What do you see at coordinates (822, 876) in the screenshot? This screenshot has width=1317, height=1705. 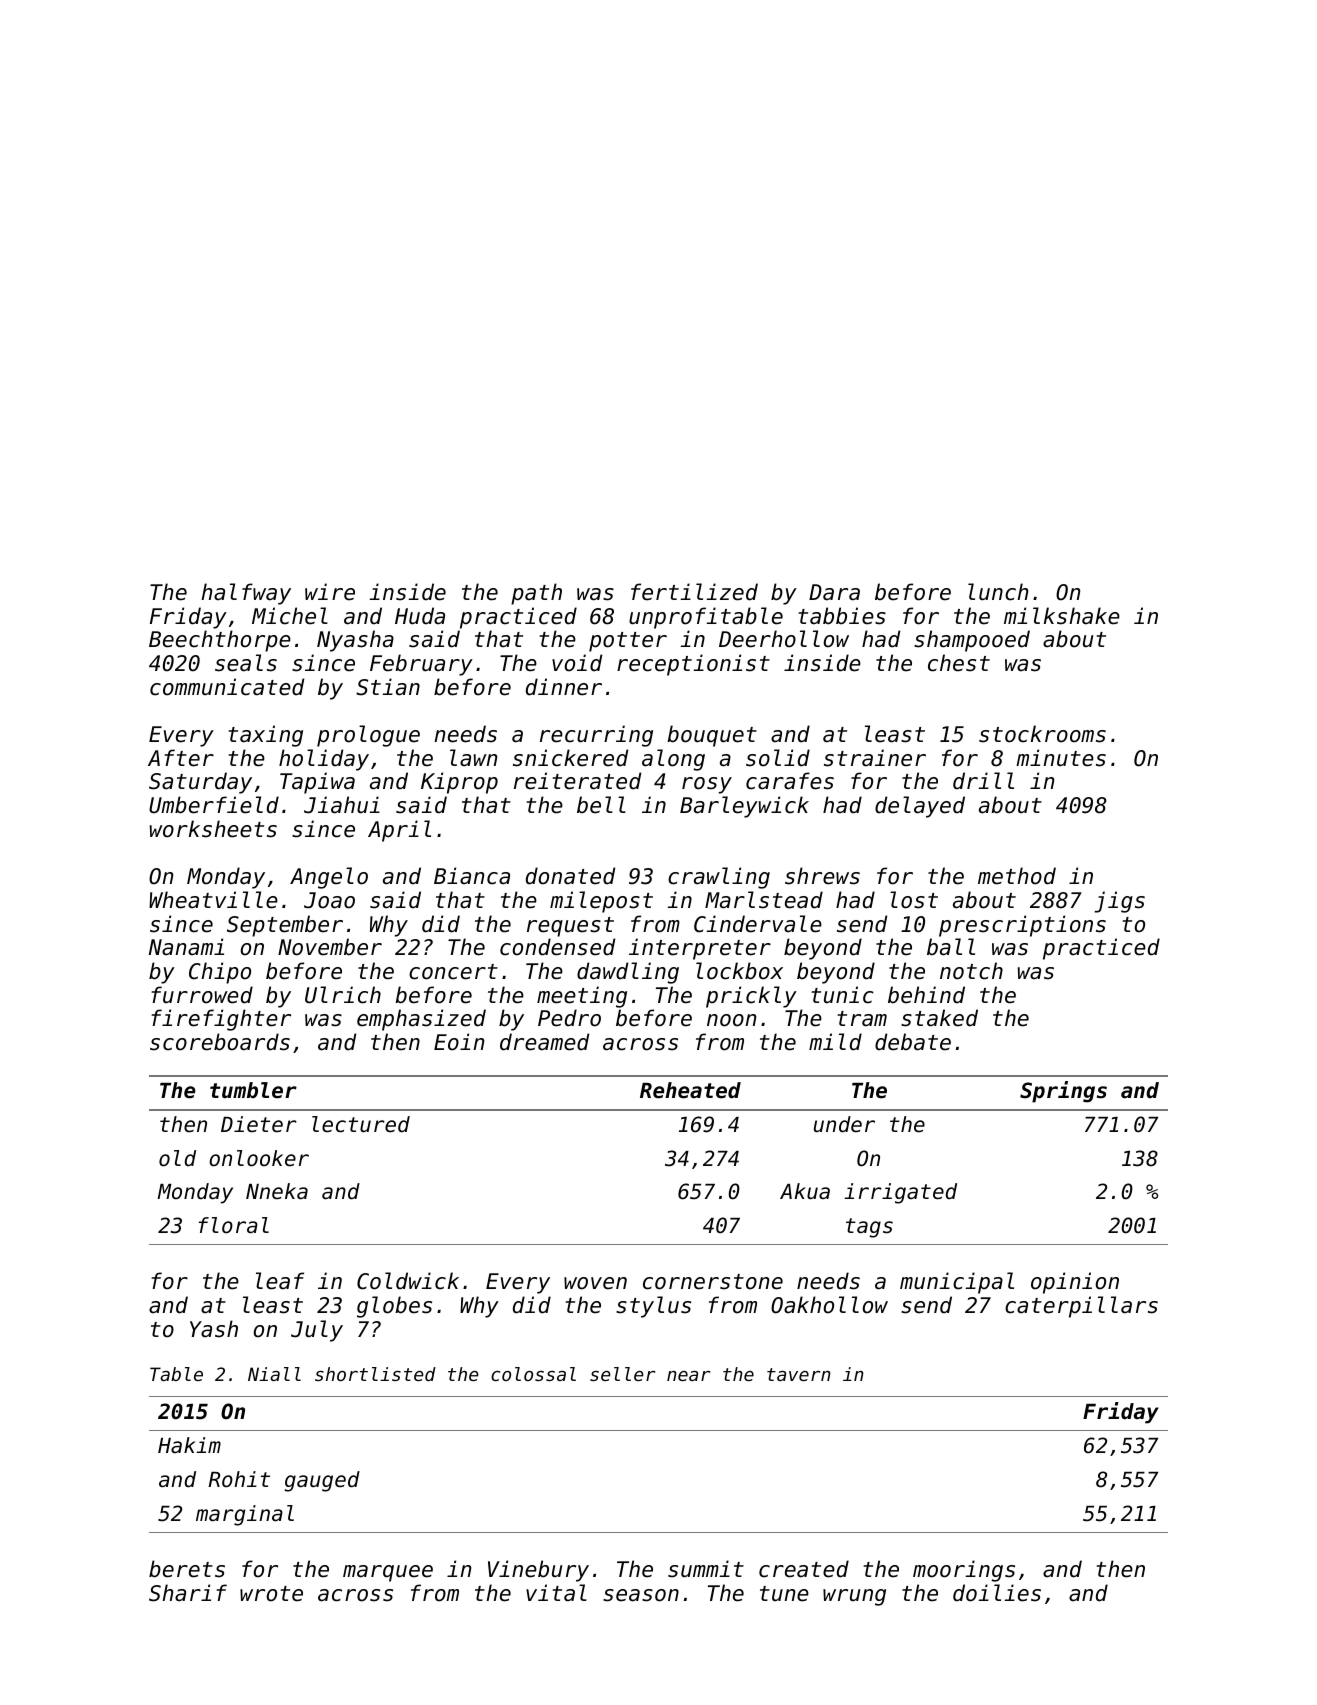 I see `shrews` at bounding box center [822, 876].
